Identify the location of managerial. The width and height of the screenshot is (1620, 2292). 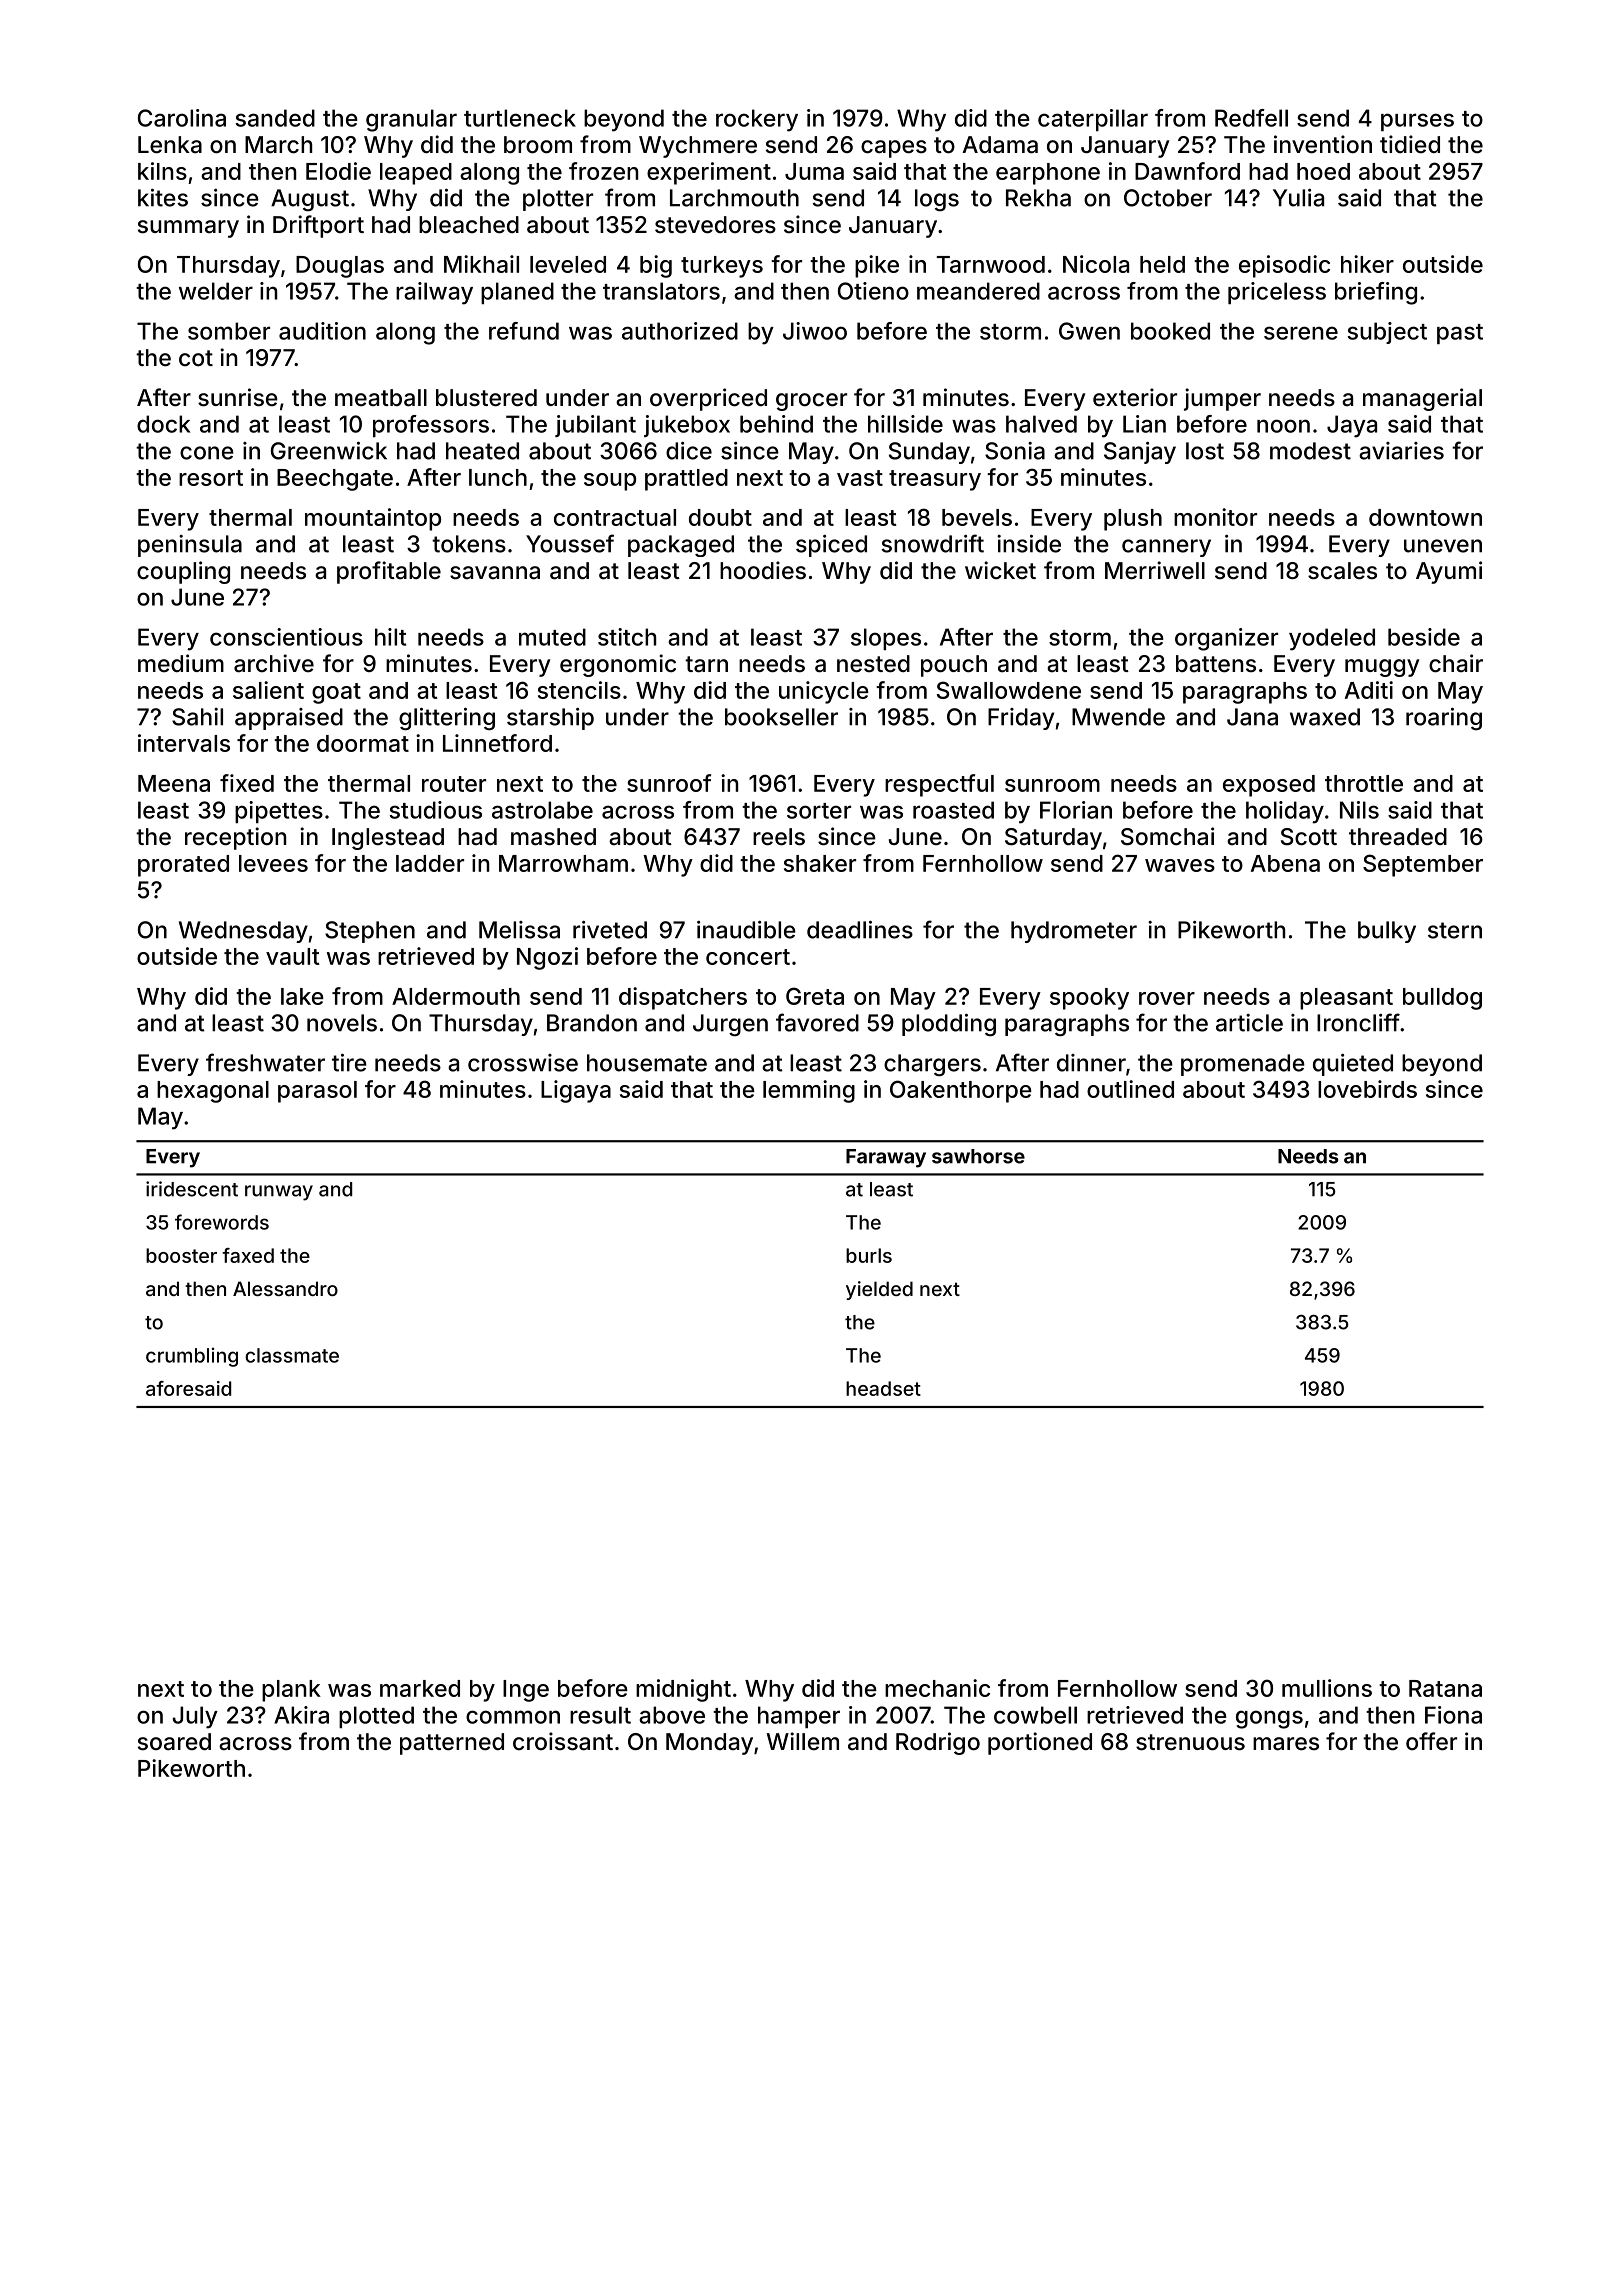
(1422, 399).
